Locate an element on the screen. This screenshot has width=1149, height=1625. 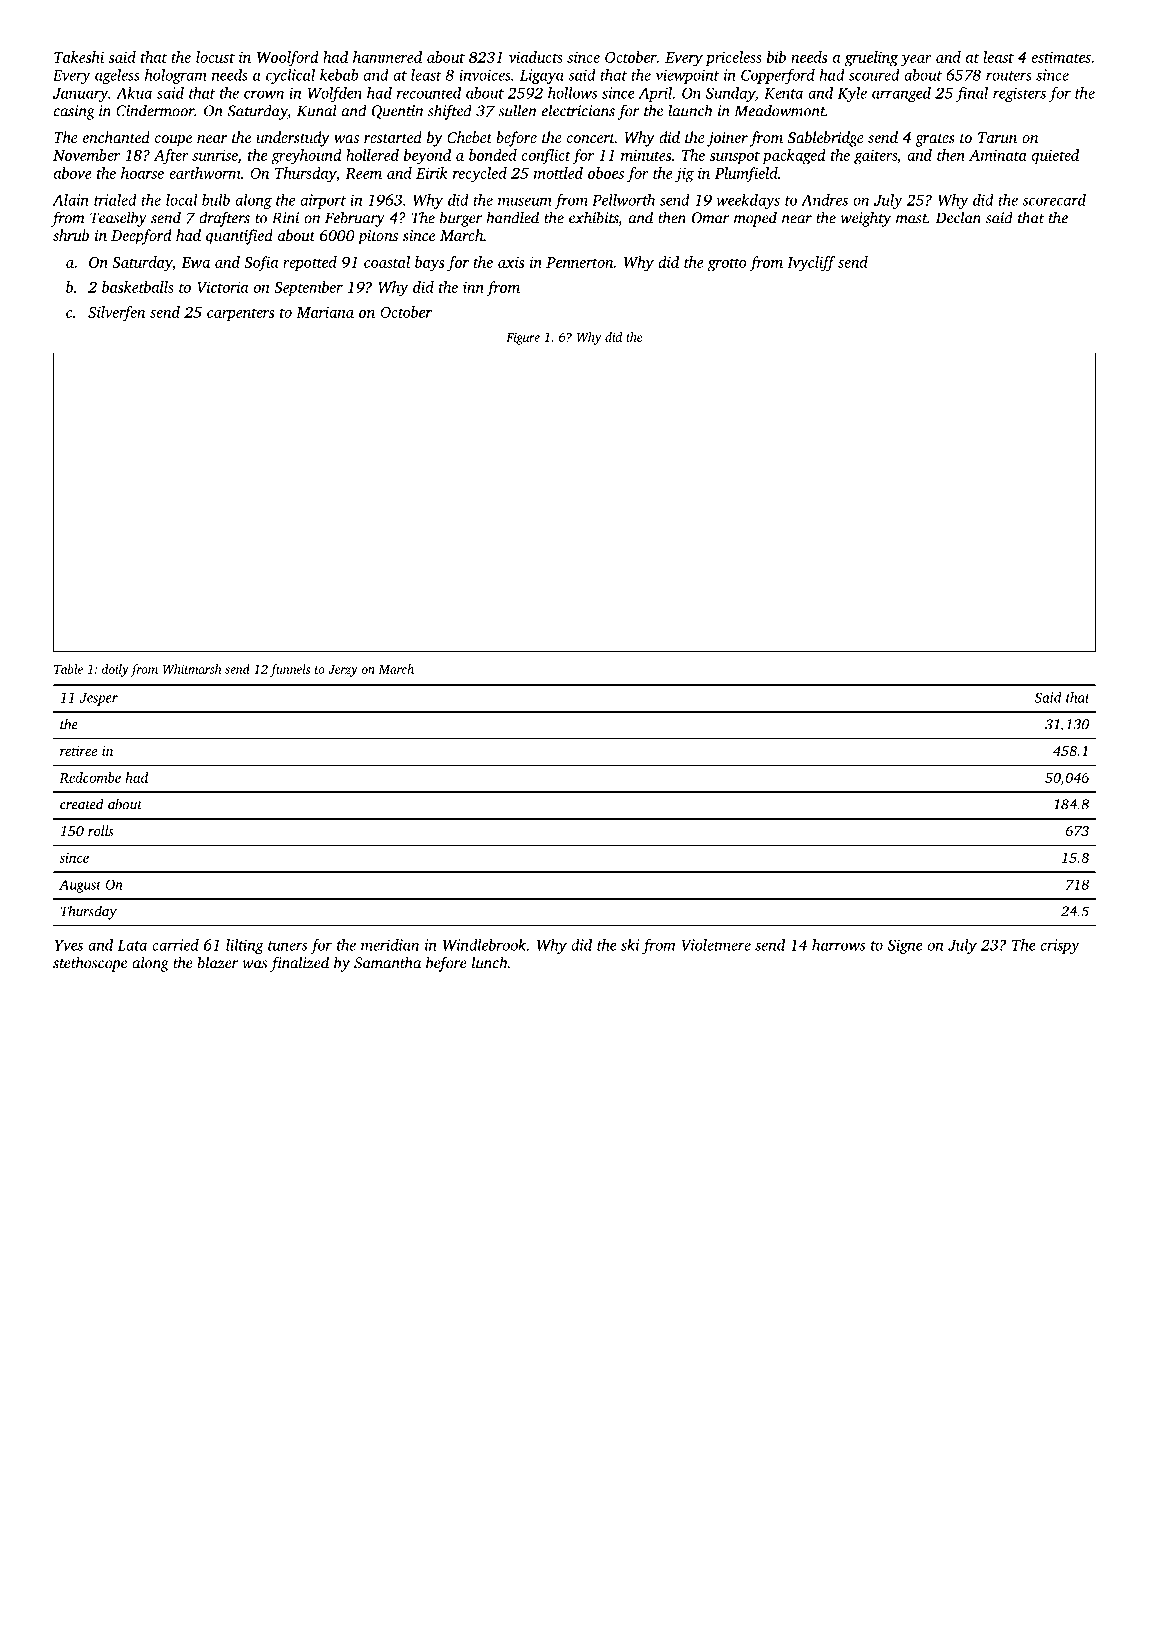
Samantha is located at coordinates (387, 962).
